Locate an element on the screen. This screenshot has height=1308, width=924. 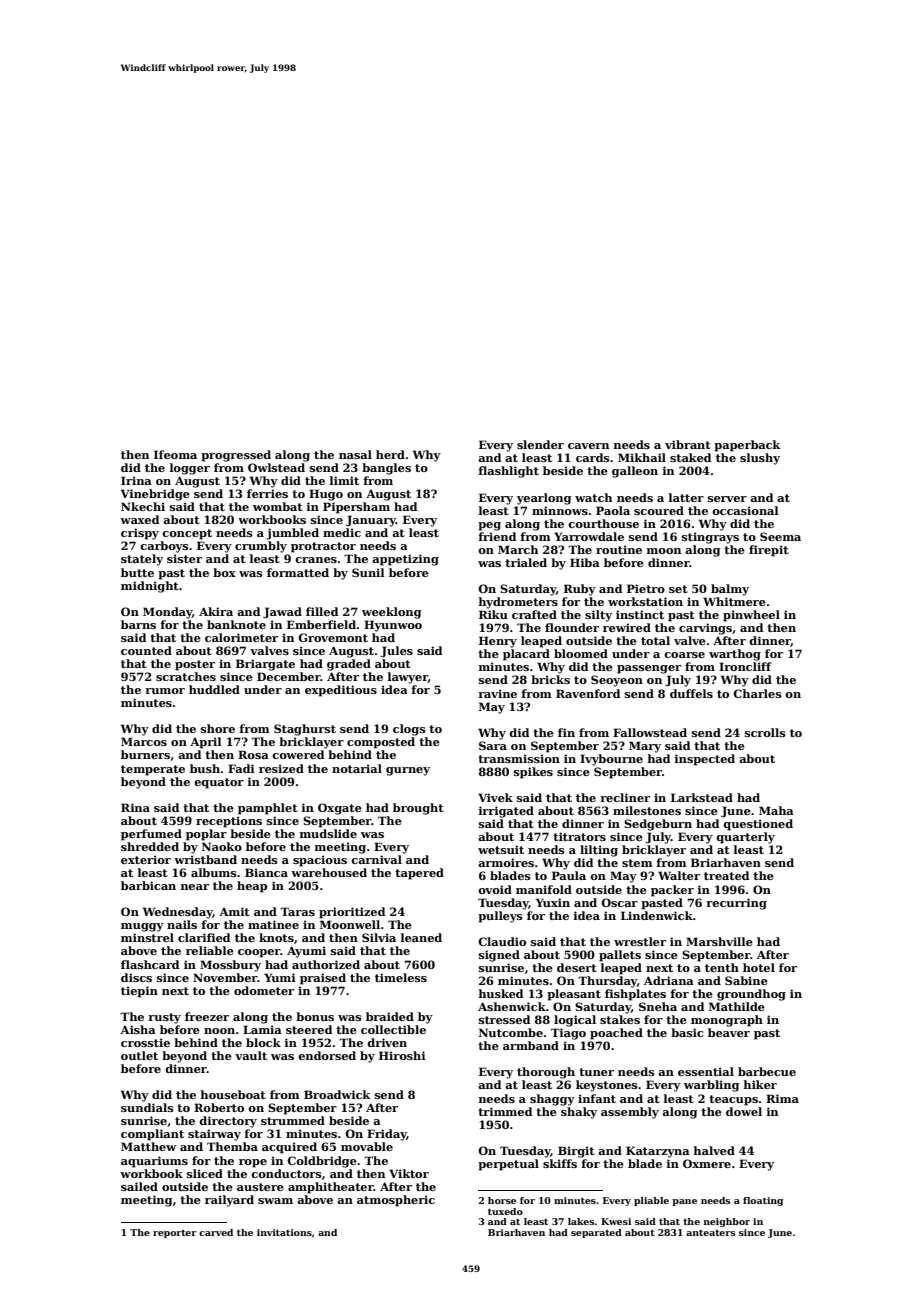
poached is located at coordinates (616, 1034).
